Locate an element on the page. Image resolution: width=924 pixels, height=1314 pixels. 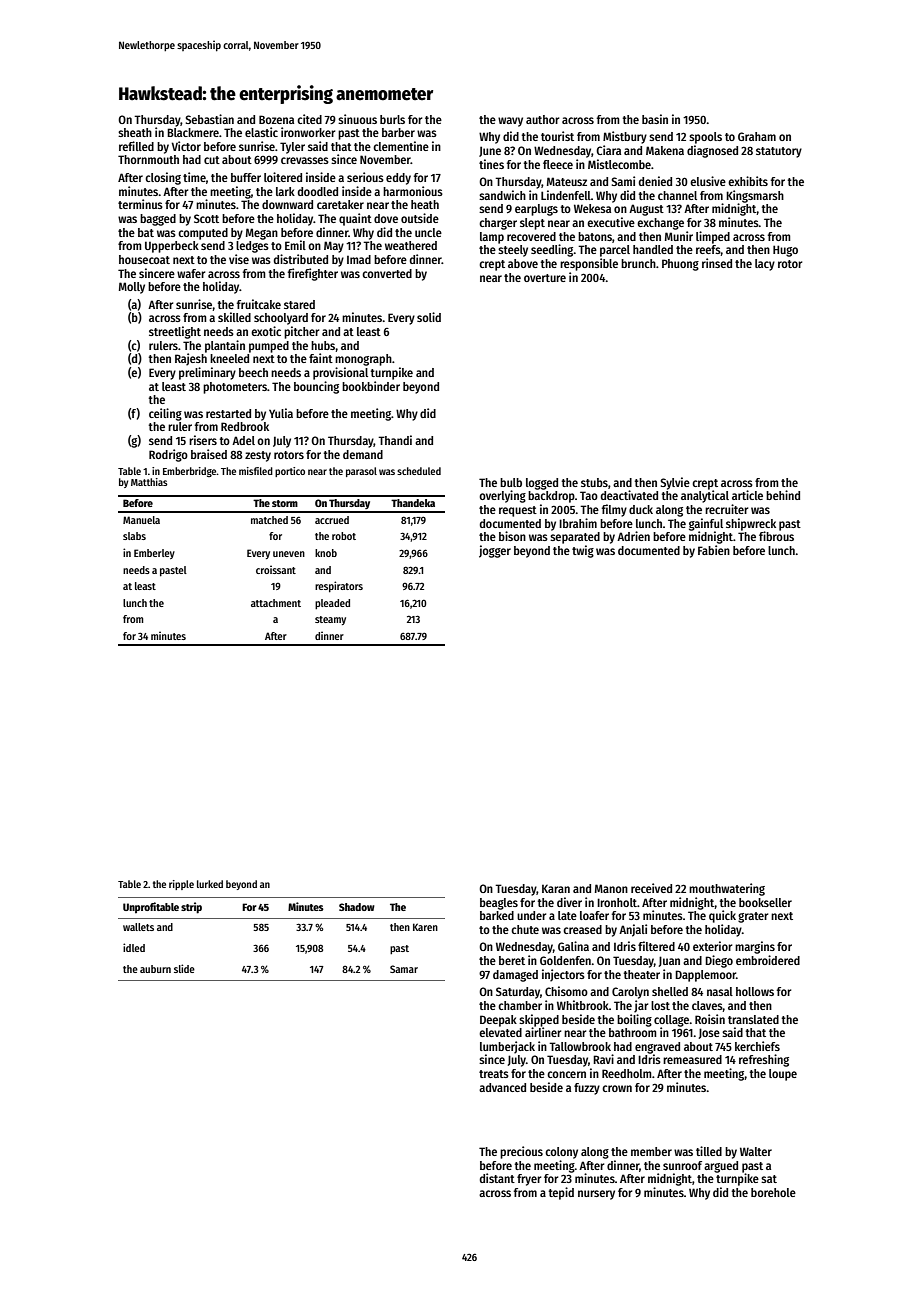
distant is located at coordinates (497, 1178).
